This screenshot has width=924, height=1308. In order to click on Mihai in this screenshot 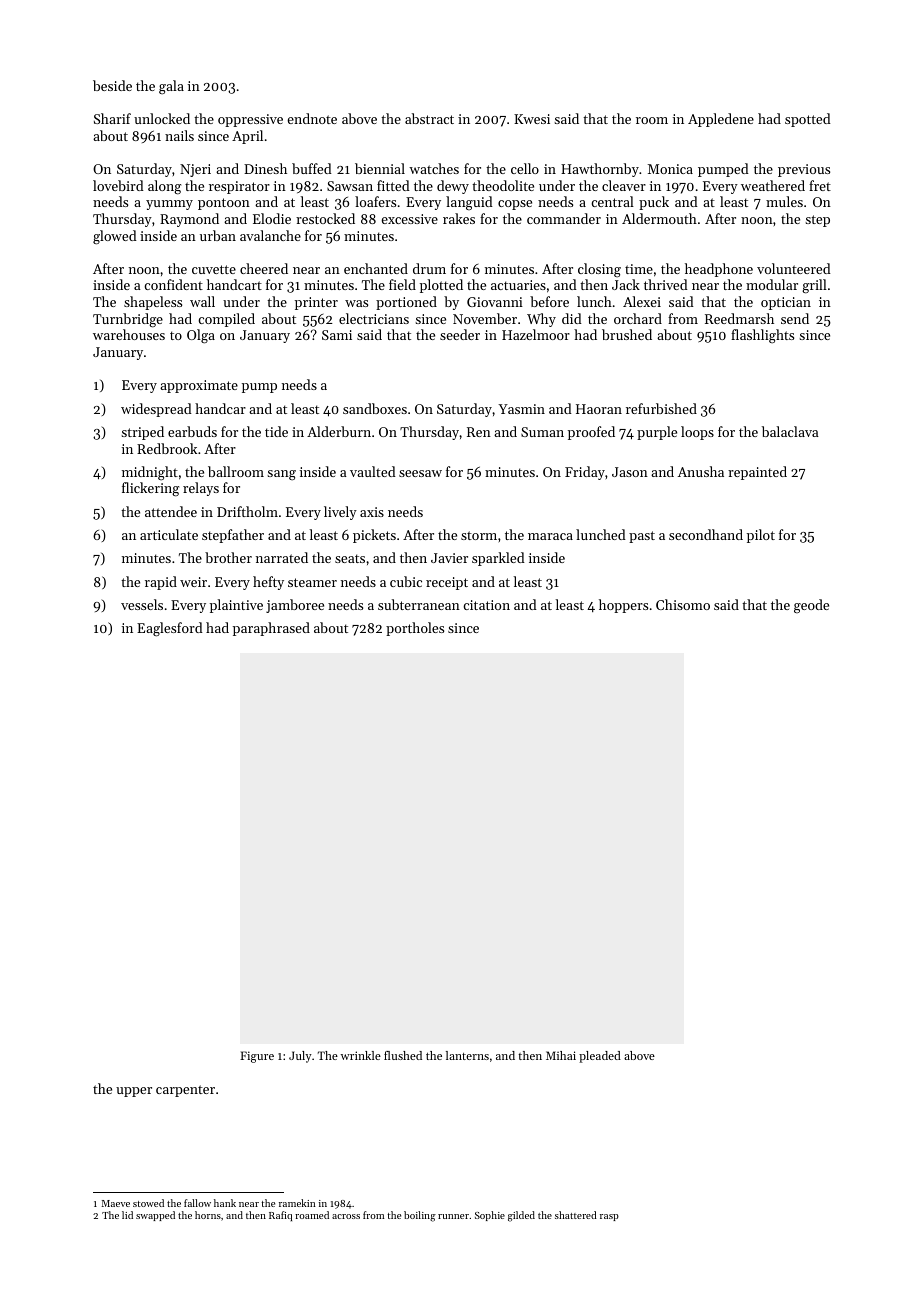, I will do `click(561, 1055)`.
